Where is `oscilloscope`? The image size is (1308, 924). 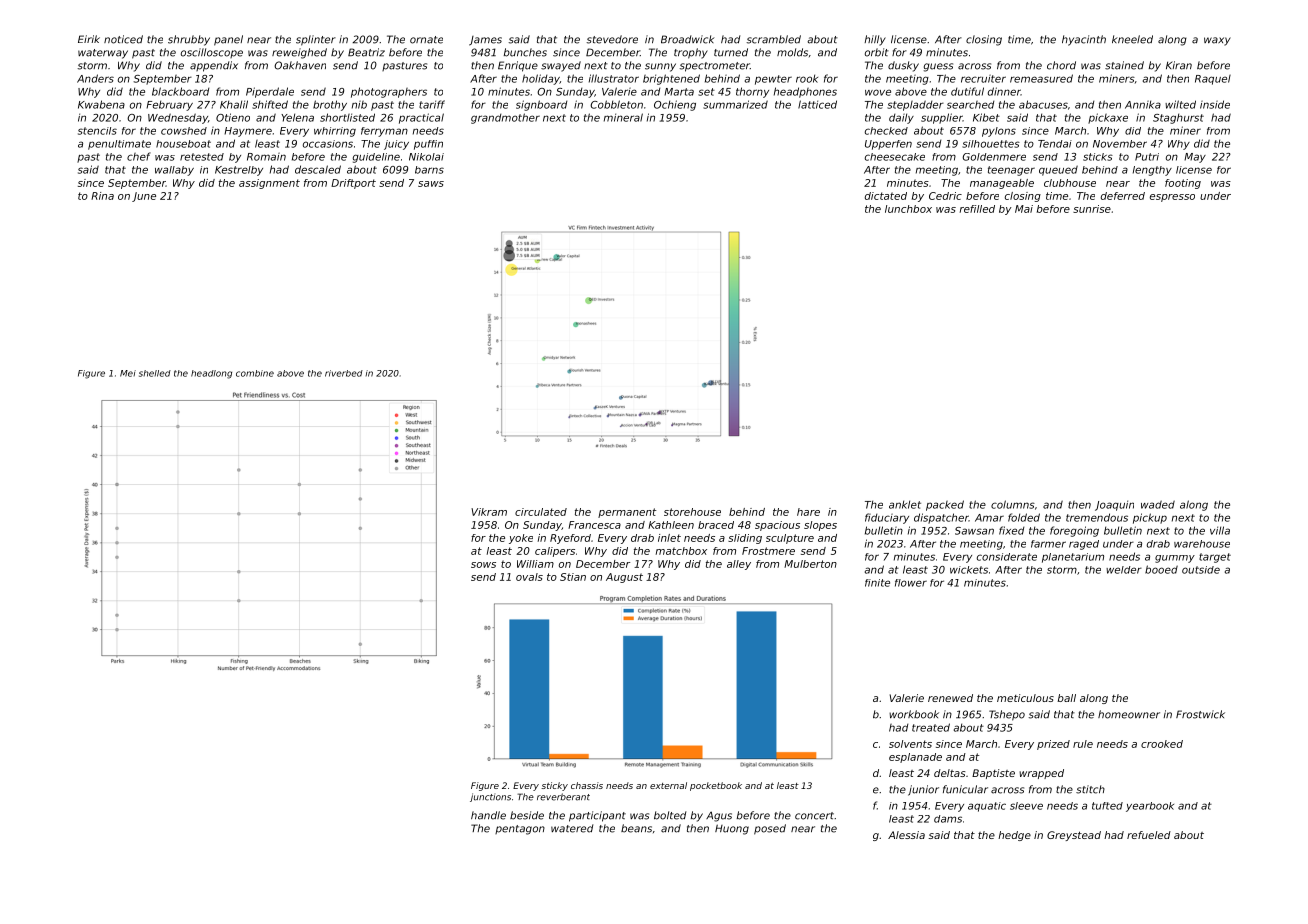 oscilloscope is located at coordinates (212, 53).
